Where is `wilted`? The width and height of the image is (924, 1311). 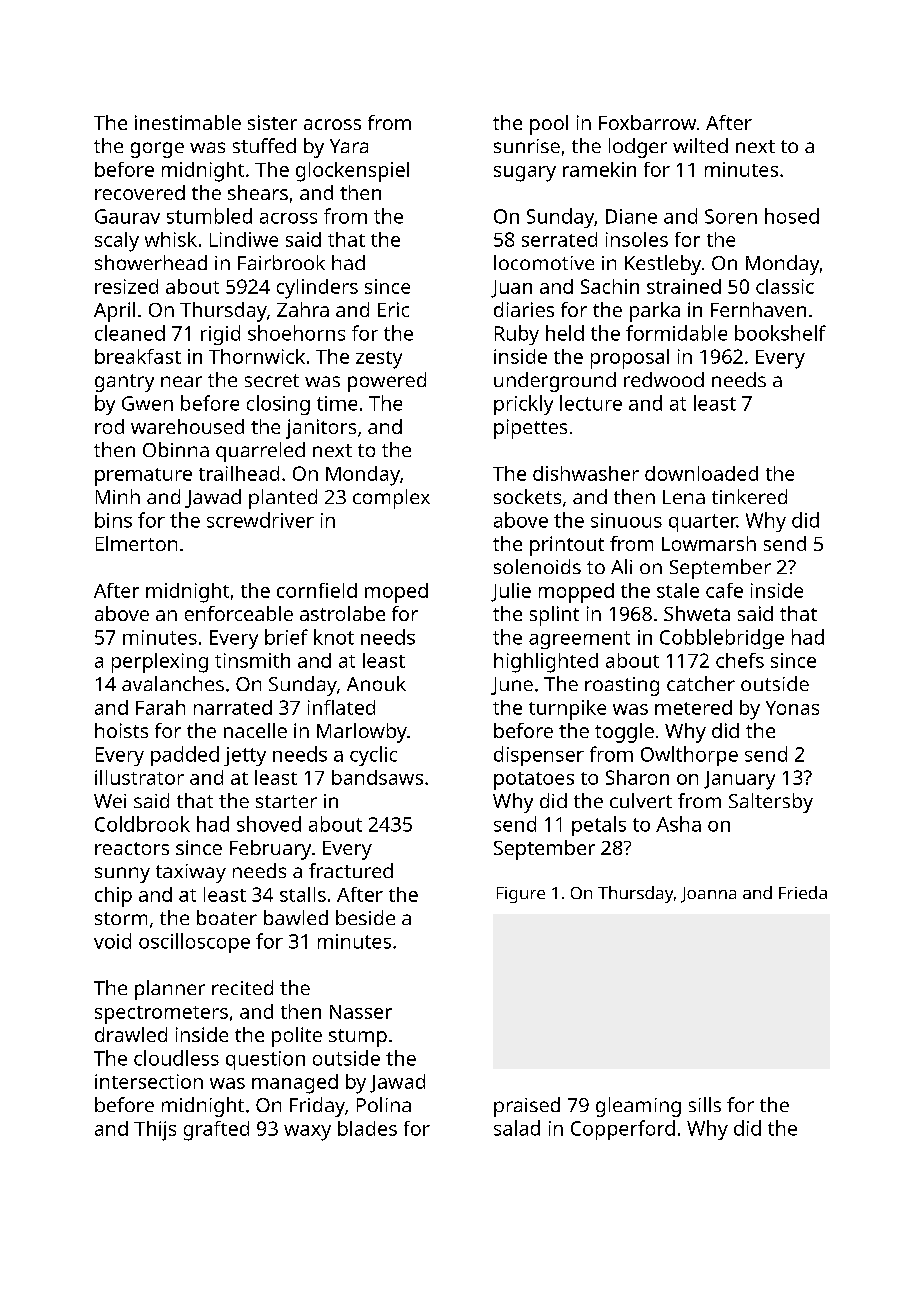 wilted is located at coordinates (700, 145).
